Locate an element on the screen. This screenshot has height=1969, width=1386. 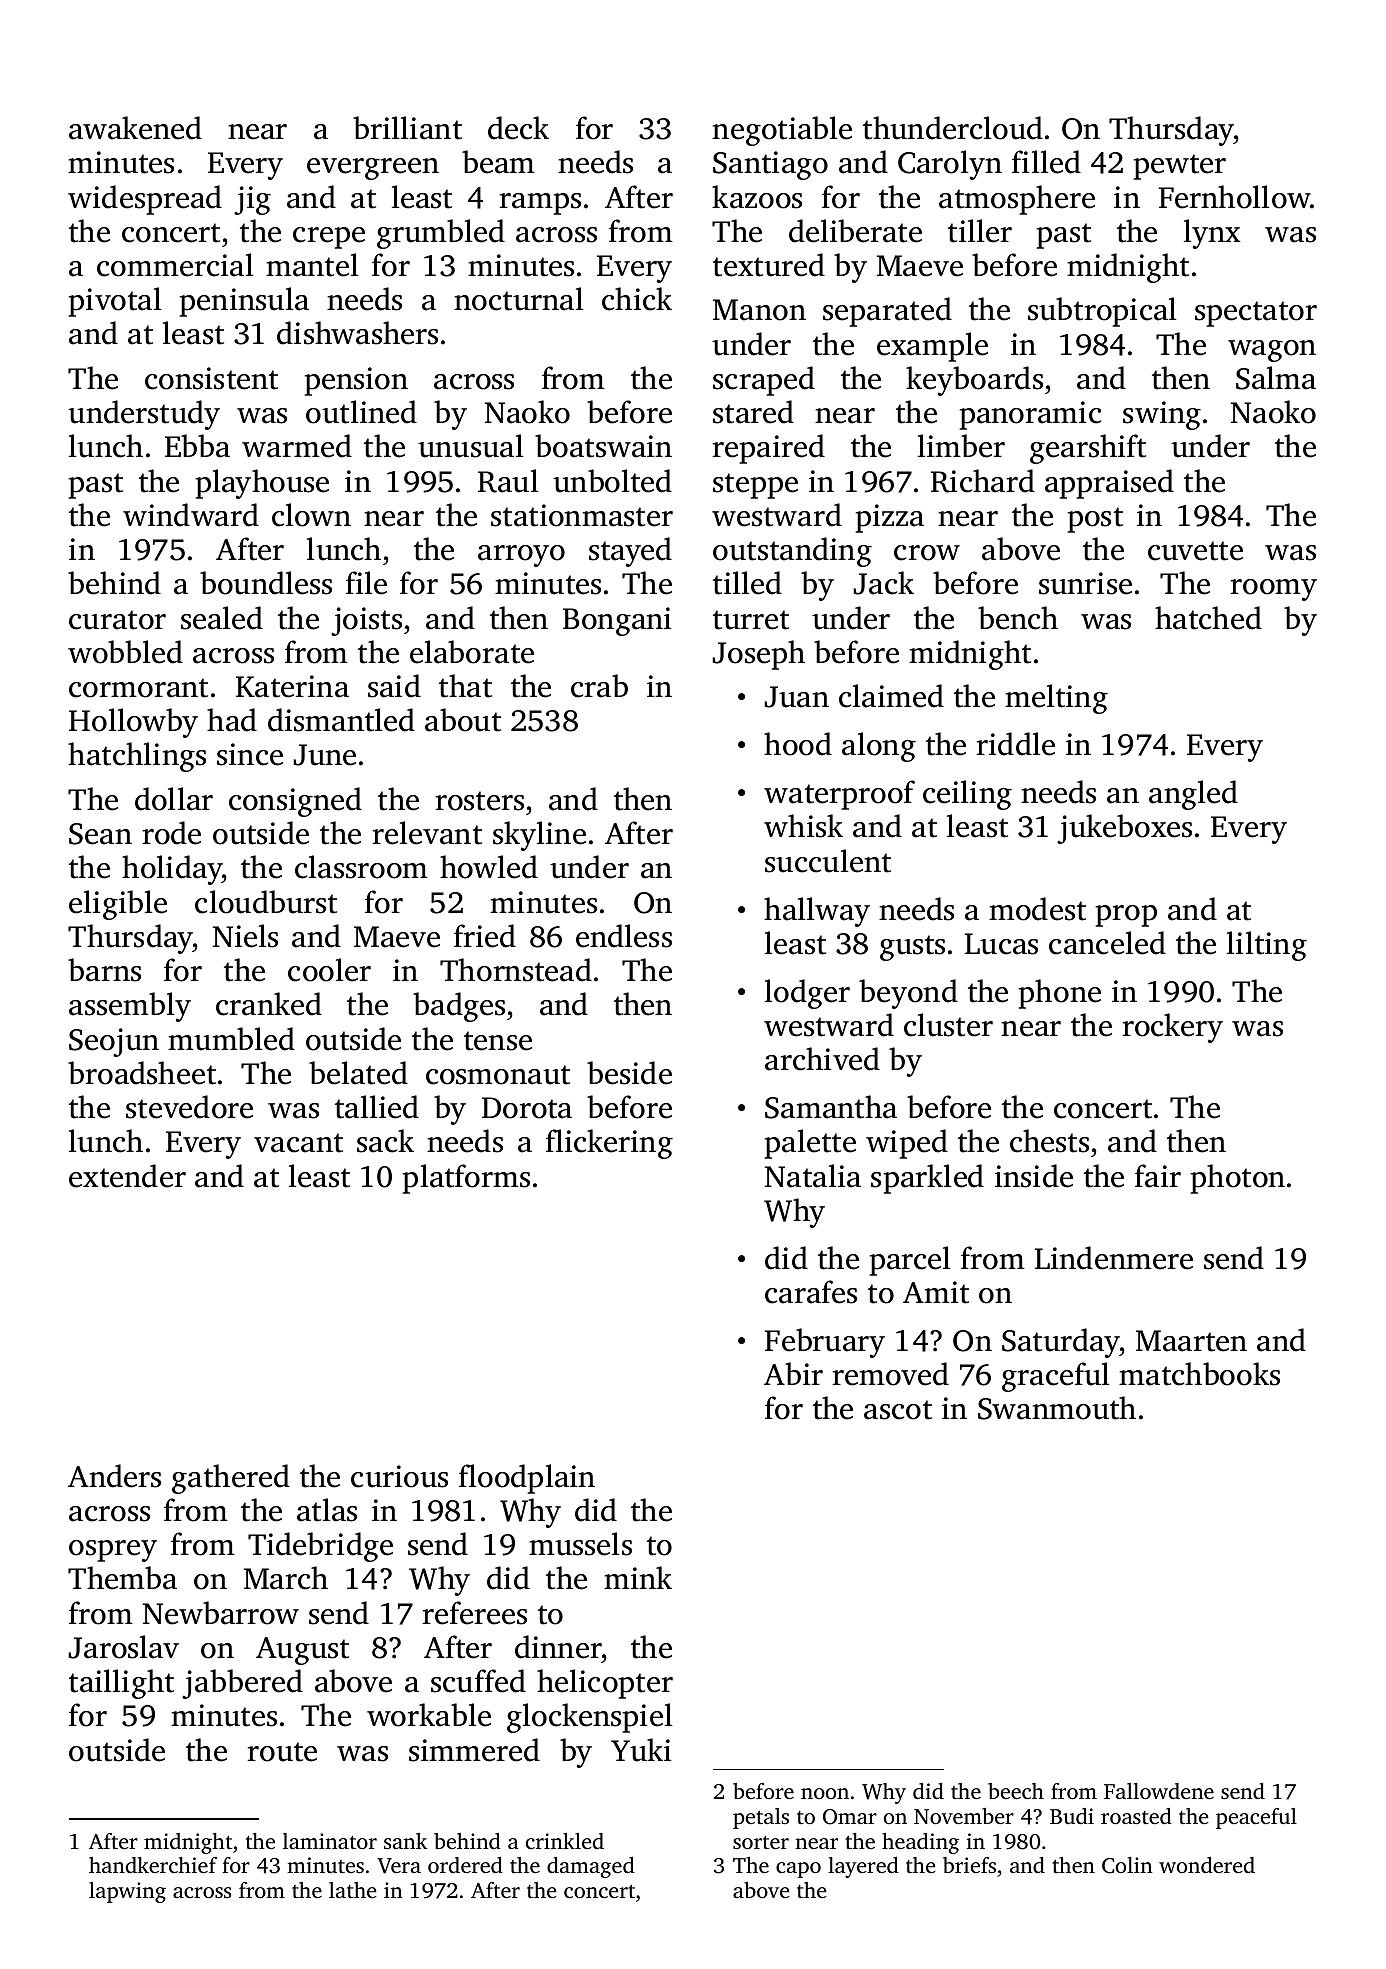
Sean is located at coordinates (100, 834).
